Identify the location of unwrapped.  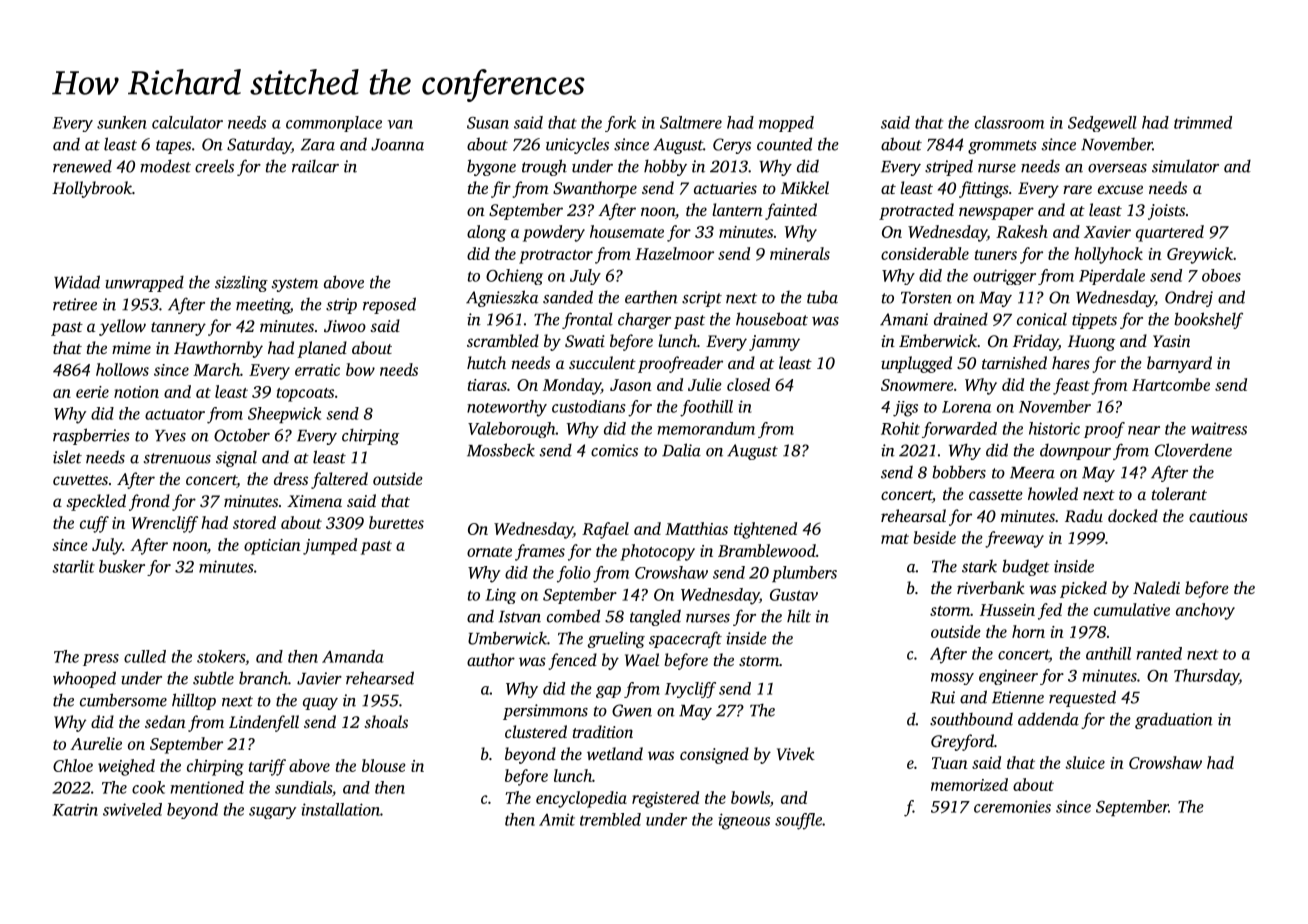
(144, 283).
